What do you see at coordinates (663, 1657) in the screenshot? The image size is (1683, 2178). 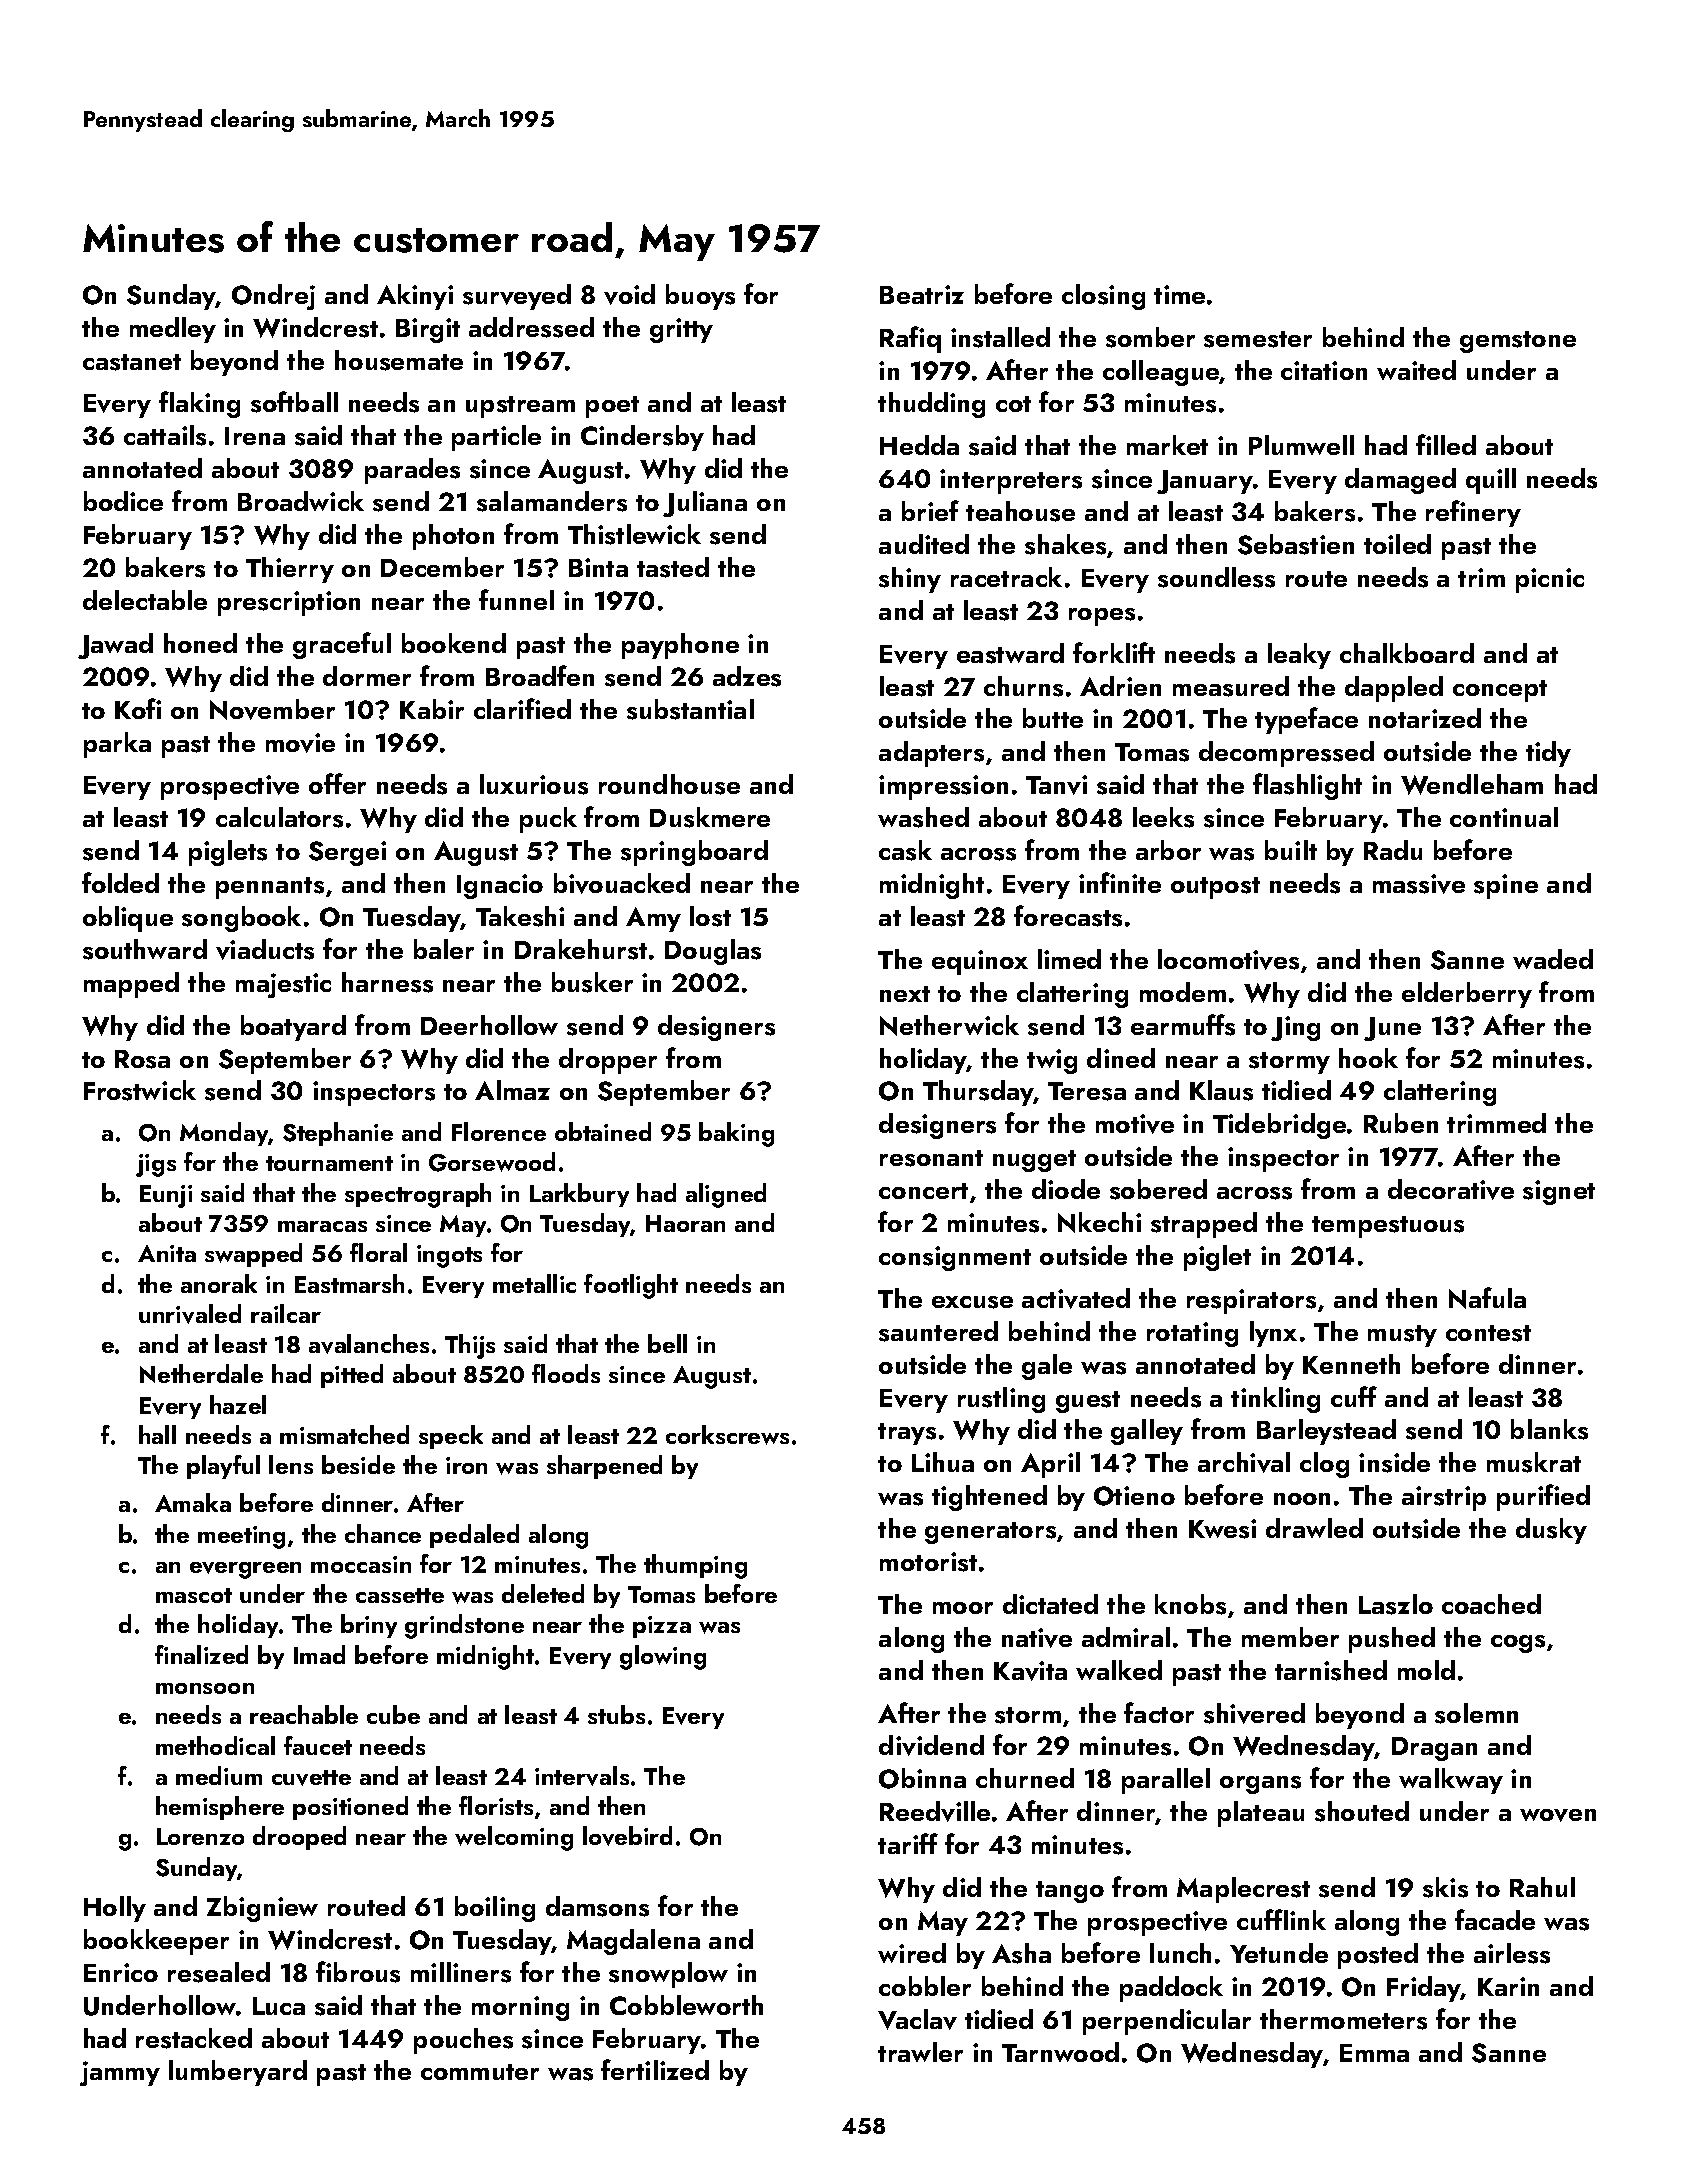 I see `glowing` at bounding box center [663, 1657].
